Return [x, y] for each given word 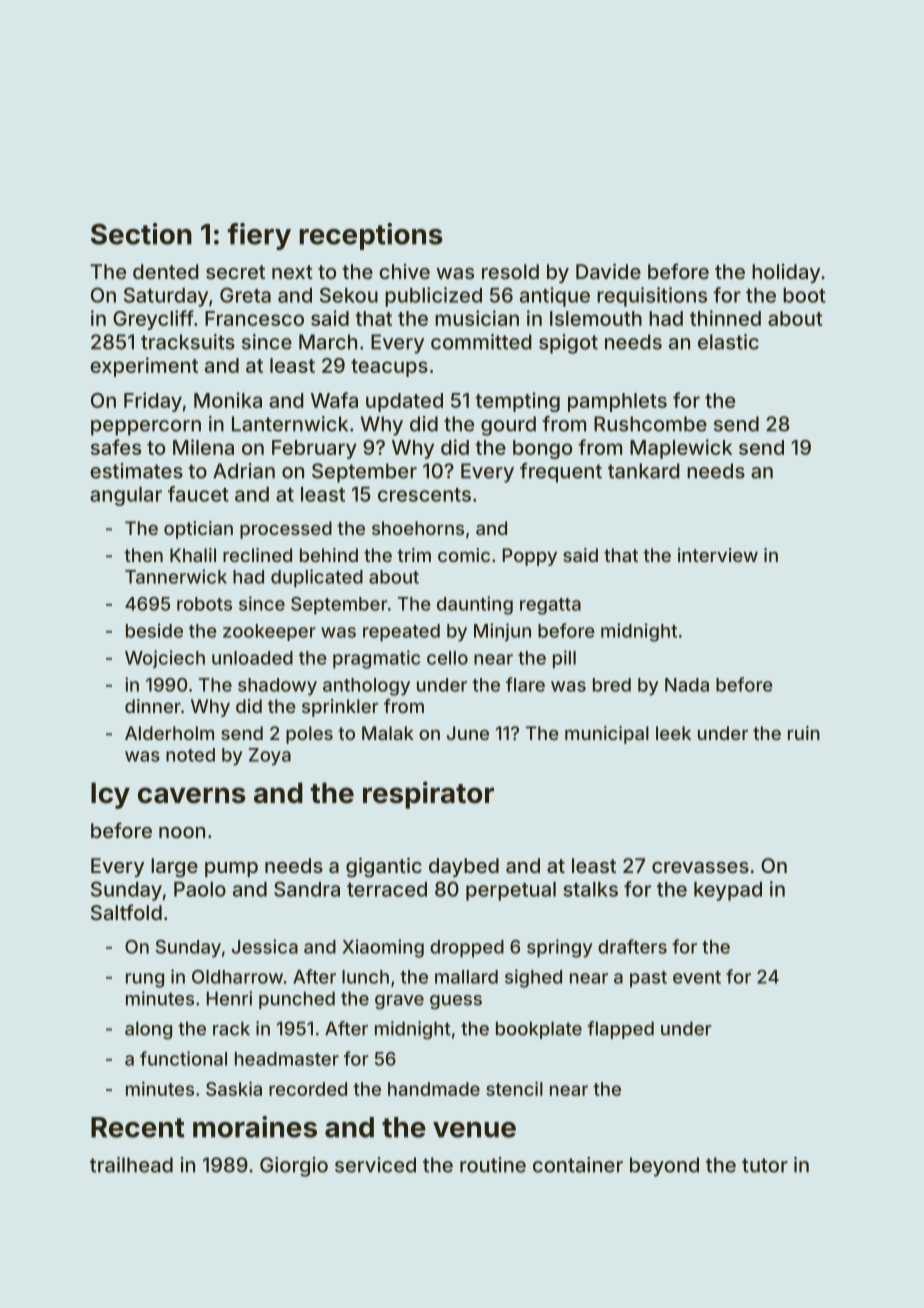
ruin [804, 733]
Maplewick [681, 449]
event [697, 977]
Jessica [265, 946]
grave [399, 1002]
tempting [517, 402]
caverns [192, 795]
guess [456, 1002]
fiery [259, 236]
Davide [608, 271]
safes [116, 447]
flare [525, 684]
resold [510, 271]
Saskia [234, 1088]
